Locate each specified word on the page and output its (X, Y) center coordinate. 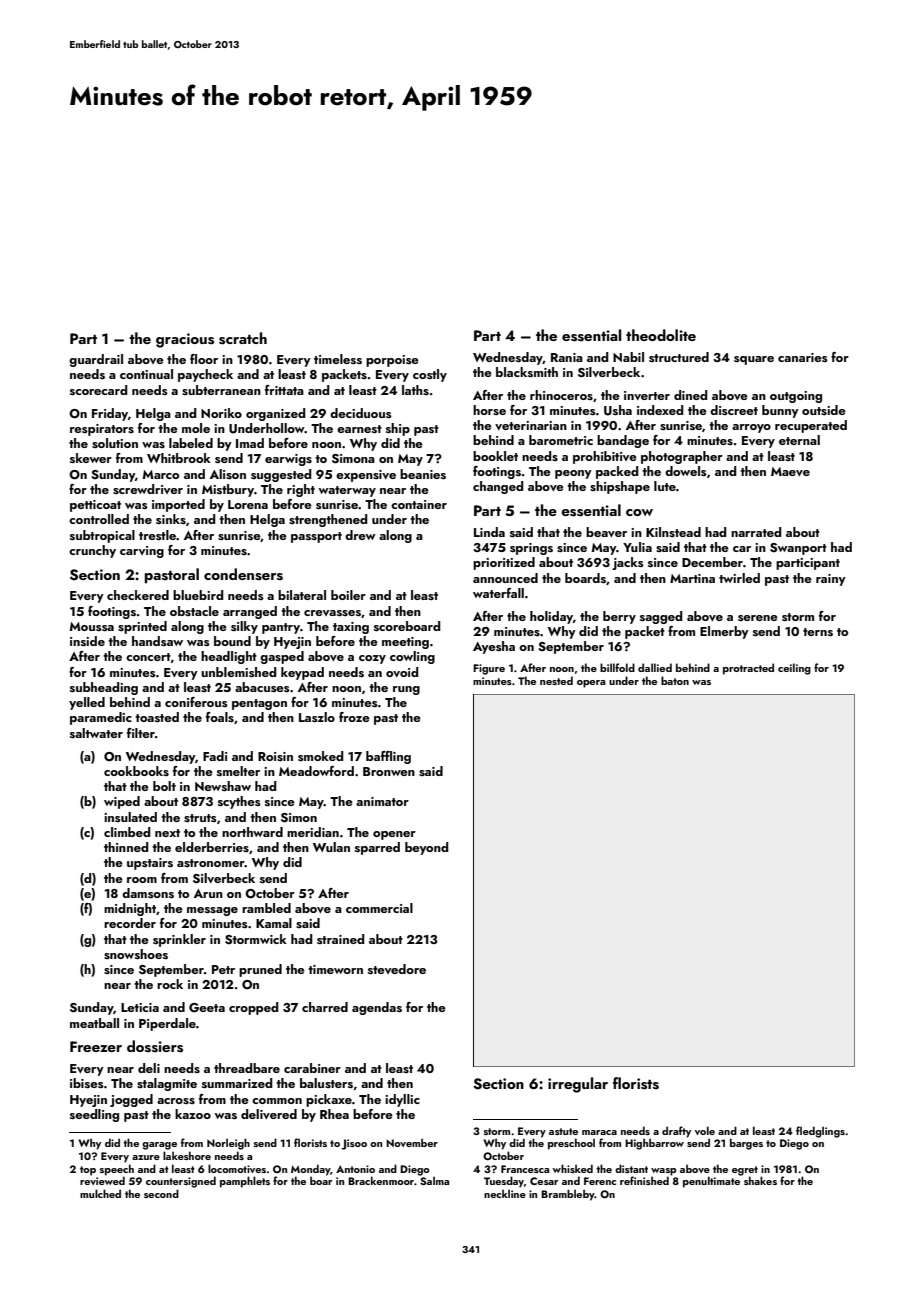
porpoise (392, 361)
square (754, 360)
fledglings (820, 1132)
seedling (94, 1115)
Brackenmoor (381, 1180)
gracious (185, 340)
